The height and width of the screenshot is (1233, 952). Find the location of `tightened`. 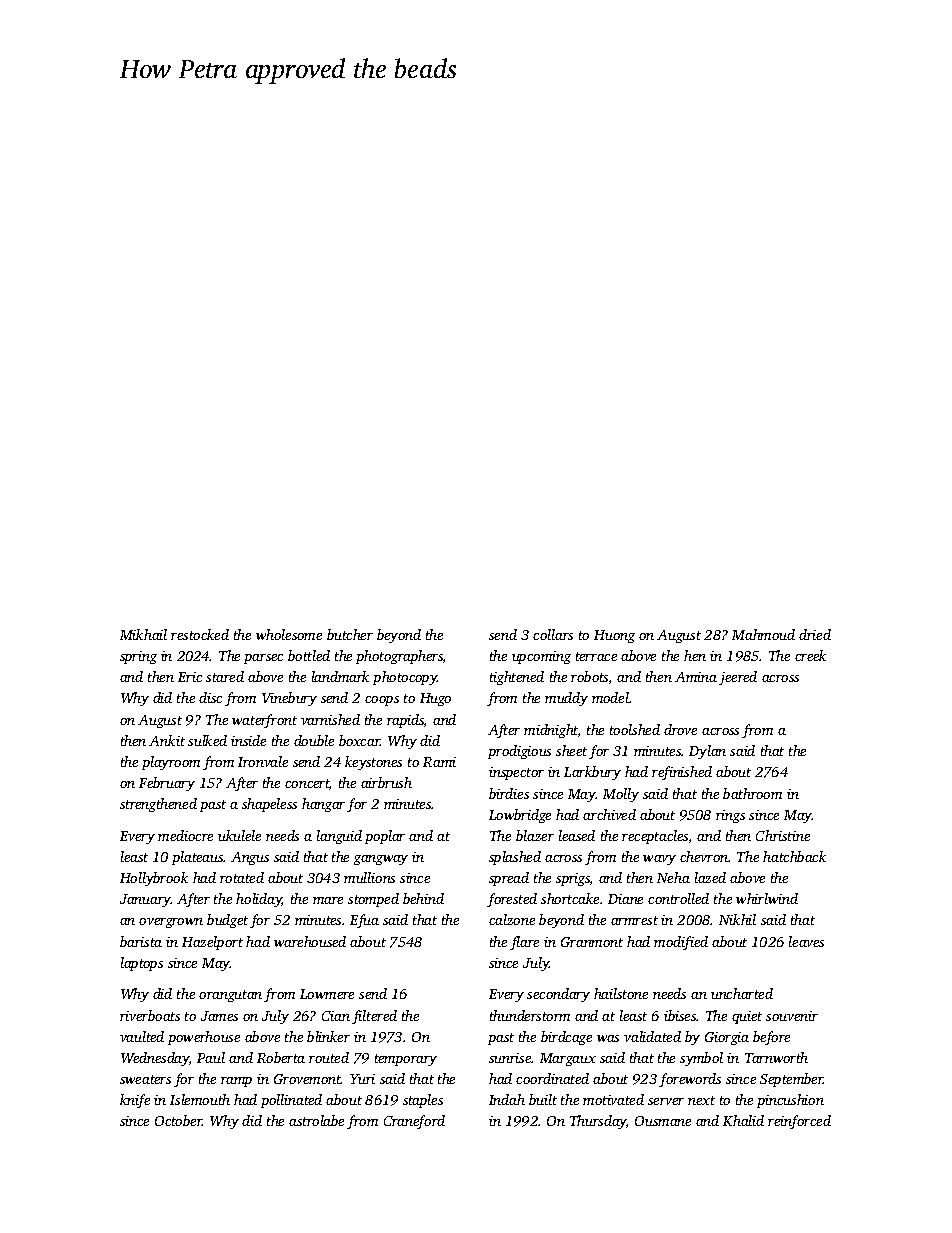

tightened is located at coordinates (517, 678).
